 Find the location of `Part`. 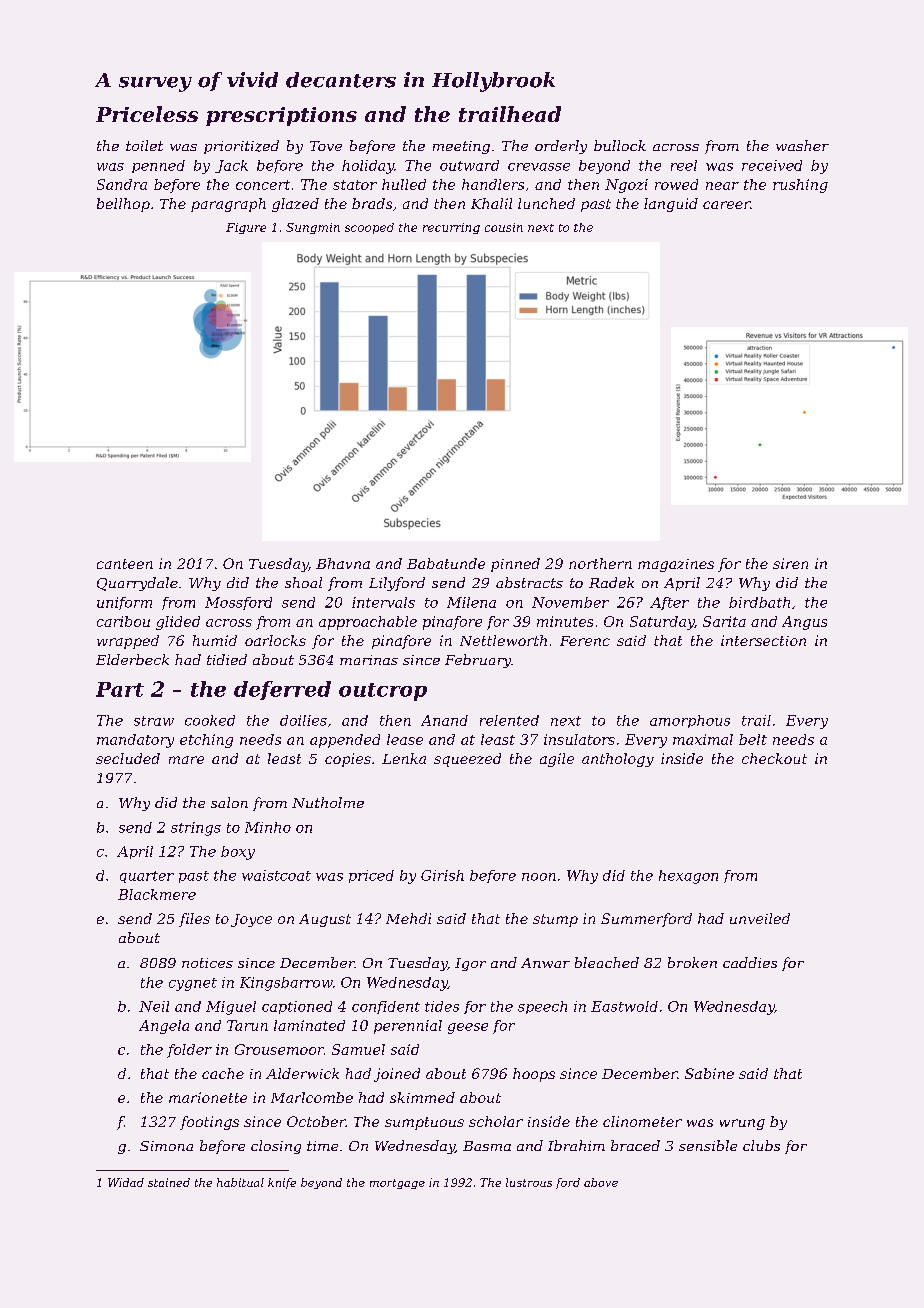

Part is located at coordinates (120, 689).
